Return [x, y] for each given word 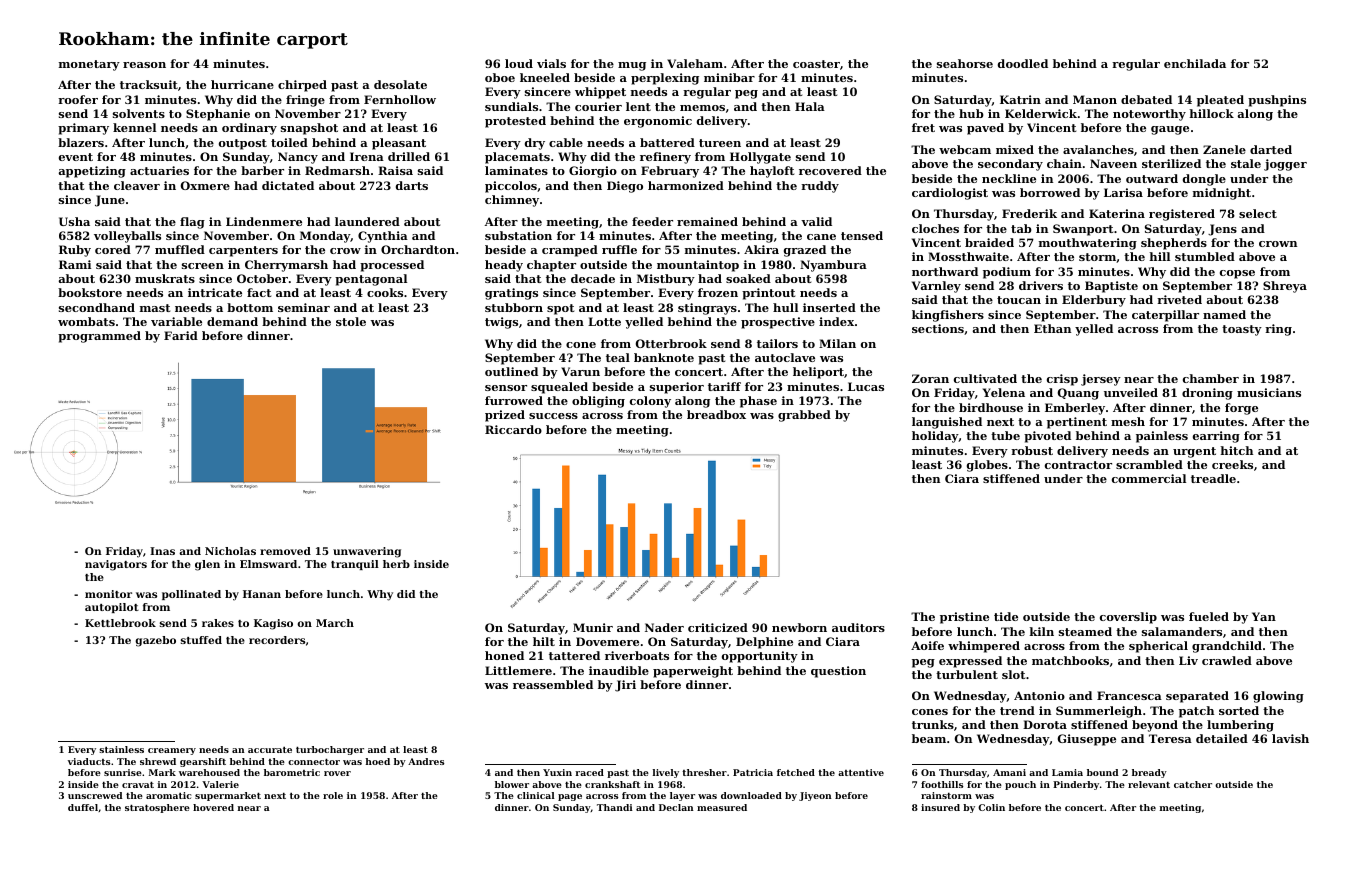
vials [551, 63]
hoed [377, 761]
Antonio [1039, 695]
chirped [302, 86]
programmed [99, 337]
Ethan [1052, 328]
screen [203, 266]
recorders [277, 640]
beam [929, 738]
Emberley [1075, 409]
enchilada [1195, 63]
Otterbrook [671, 343]
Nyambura [833, 266]
